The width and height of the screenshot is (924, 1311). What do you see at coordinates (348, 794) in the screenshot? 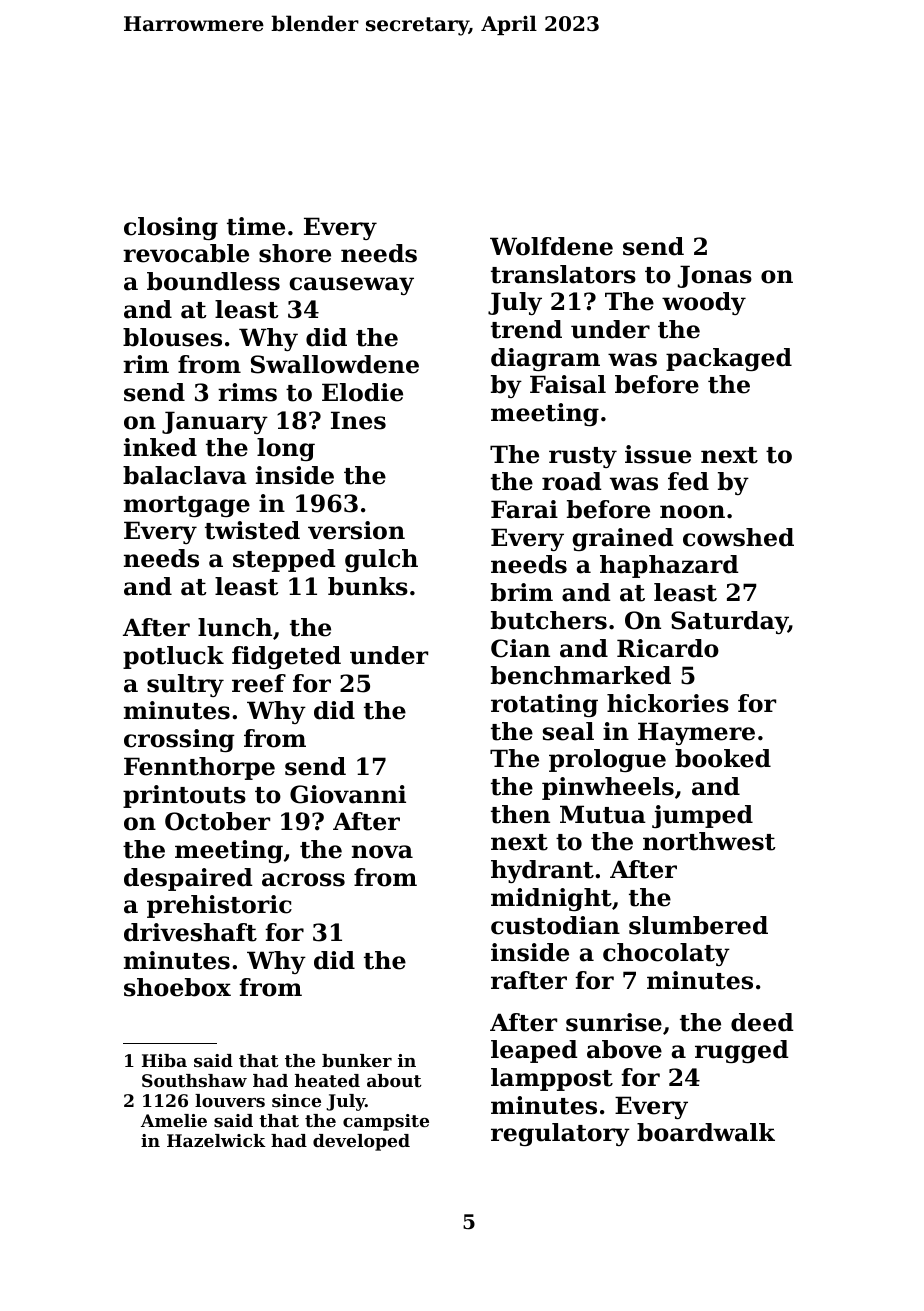
I see `Giovanni` at bounding box center [348, 794].
